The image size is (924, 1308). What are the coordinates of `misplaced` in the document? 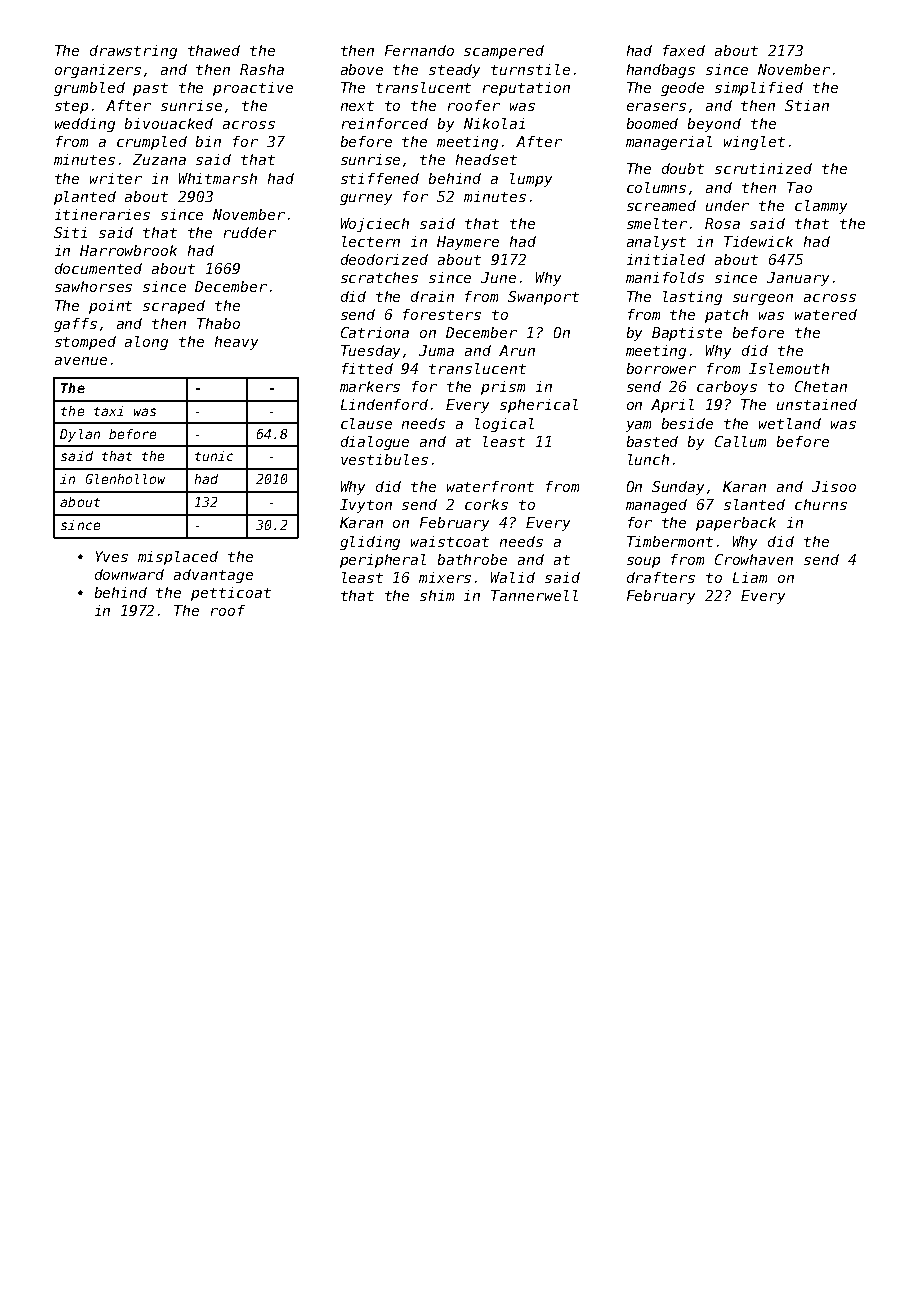 It's located at (178, 558).
